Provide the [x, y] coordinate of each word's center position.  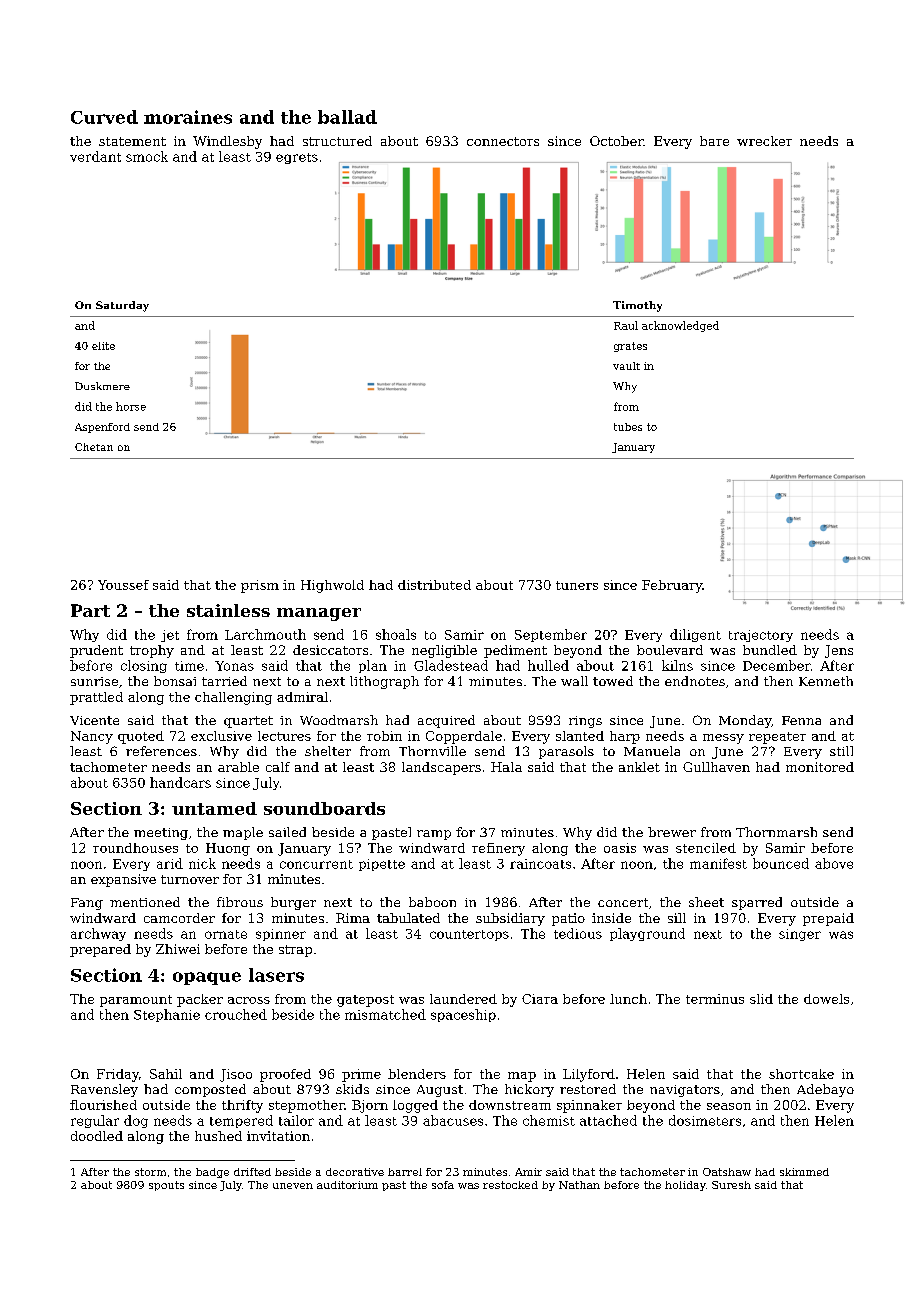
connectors [503, 141]
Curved [104, 117]
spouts [166, 1186]
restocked [510, 1185]
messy [723, 739]
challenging [233, 698]
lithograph [384, 682]
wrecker [764, 141]
